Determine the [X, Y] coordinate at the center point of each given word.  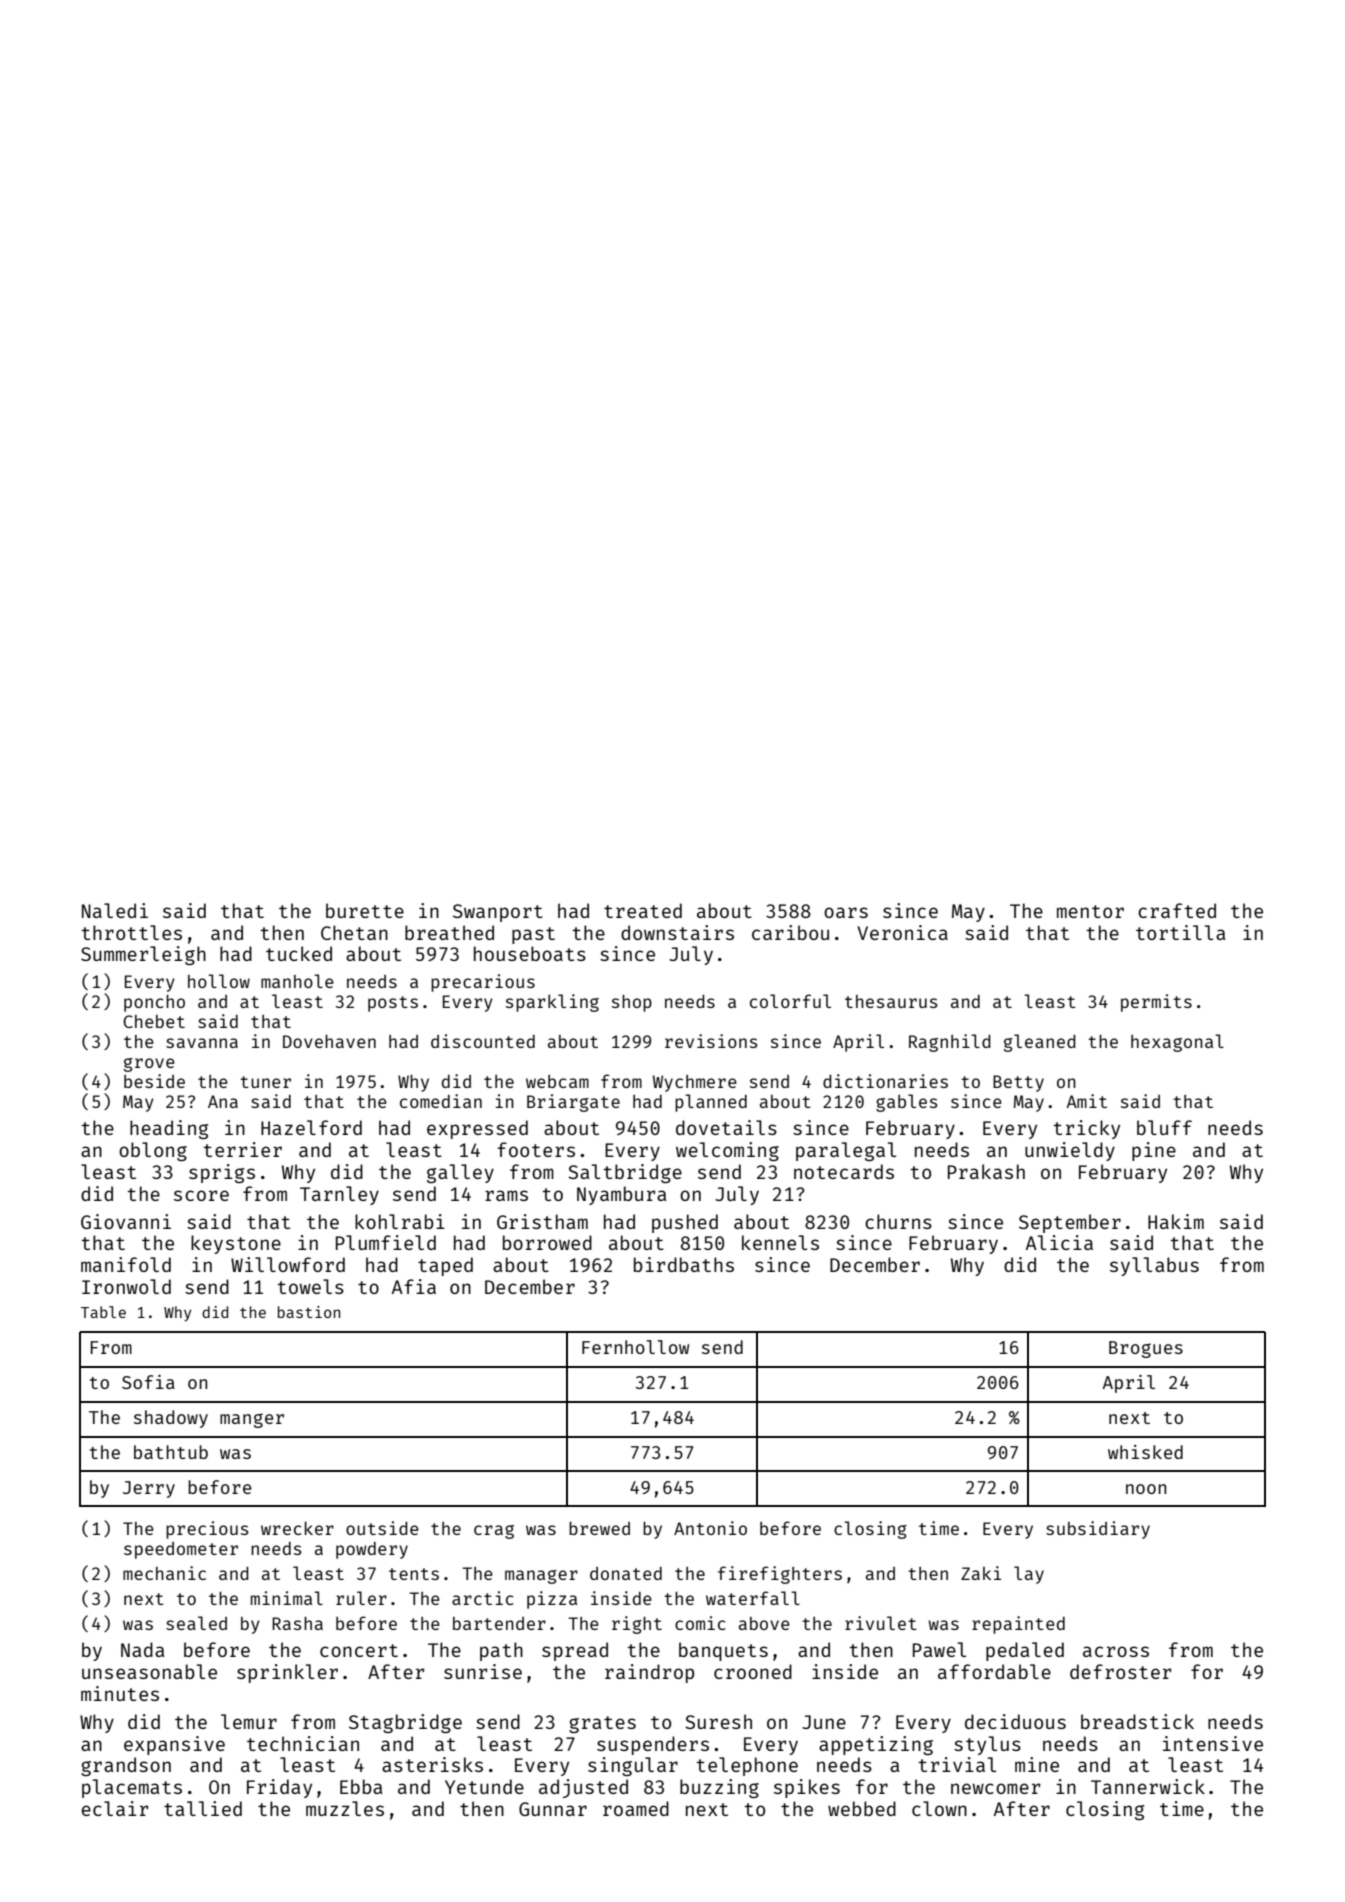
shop [632, 1003]
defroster [1120, 1671]
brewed [599, 1528]
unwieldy [1070, 1151]
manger [252, 1420]
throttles [132, 932]
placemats [132, 1788]
